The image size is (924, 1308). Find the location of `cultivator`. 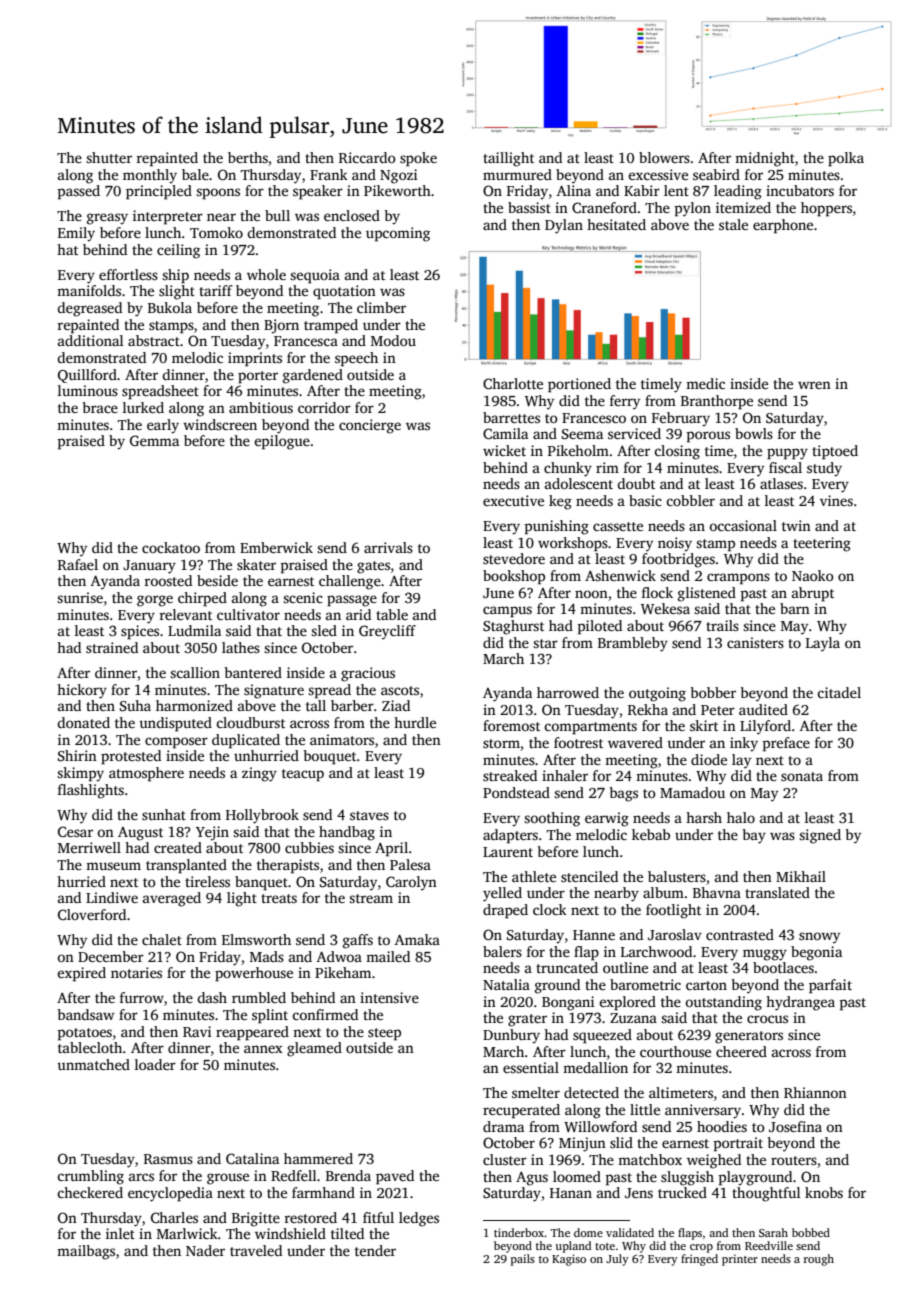

cultivator is located at coordinates (248, 614).
